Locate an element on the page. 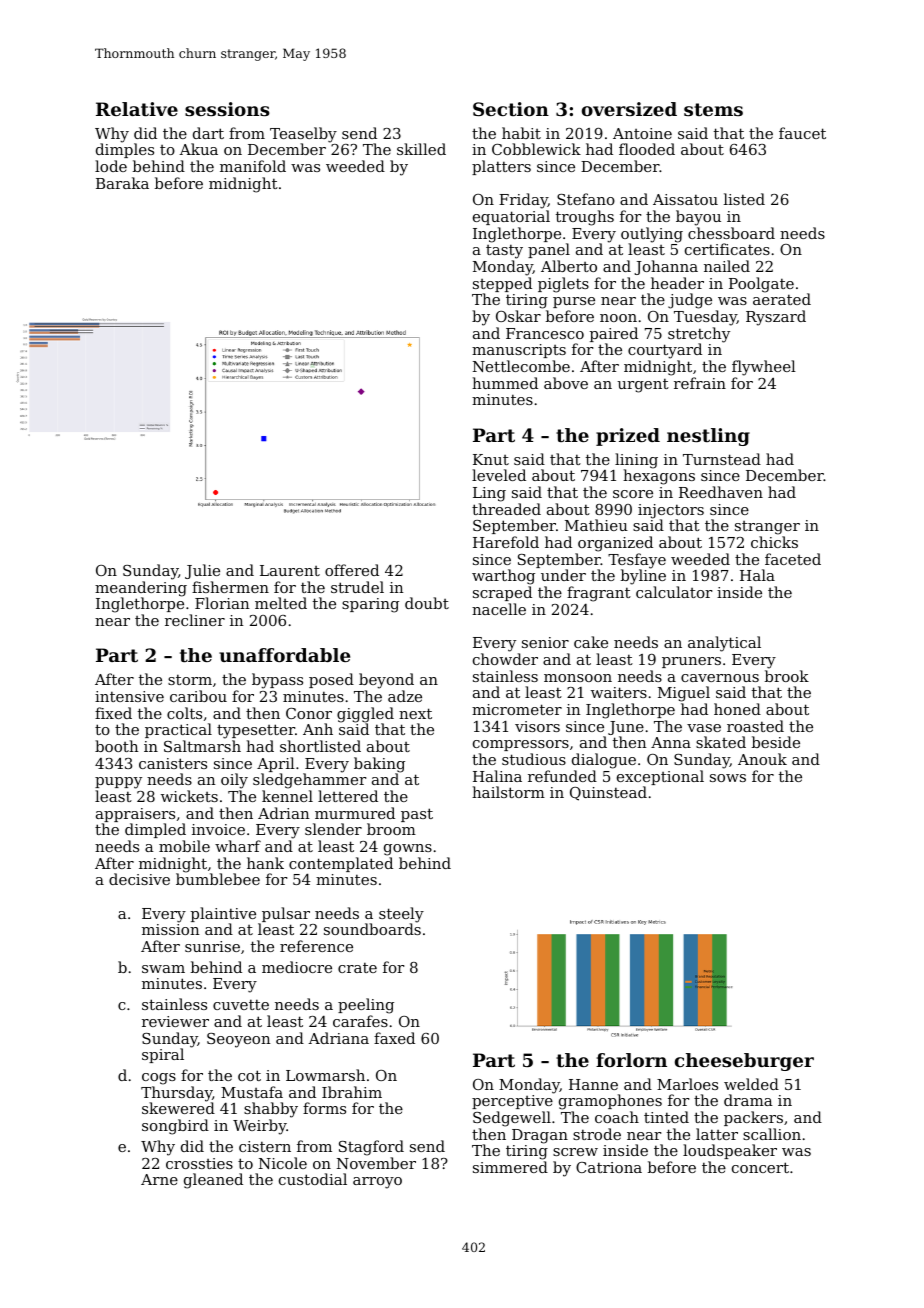 This image has height=1308, width=924. Section is located at coordinates (511, 109).
